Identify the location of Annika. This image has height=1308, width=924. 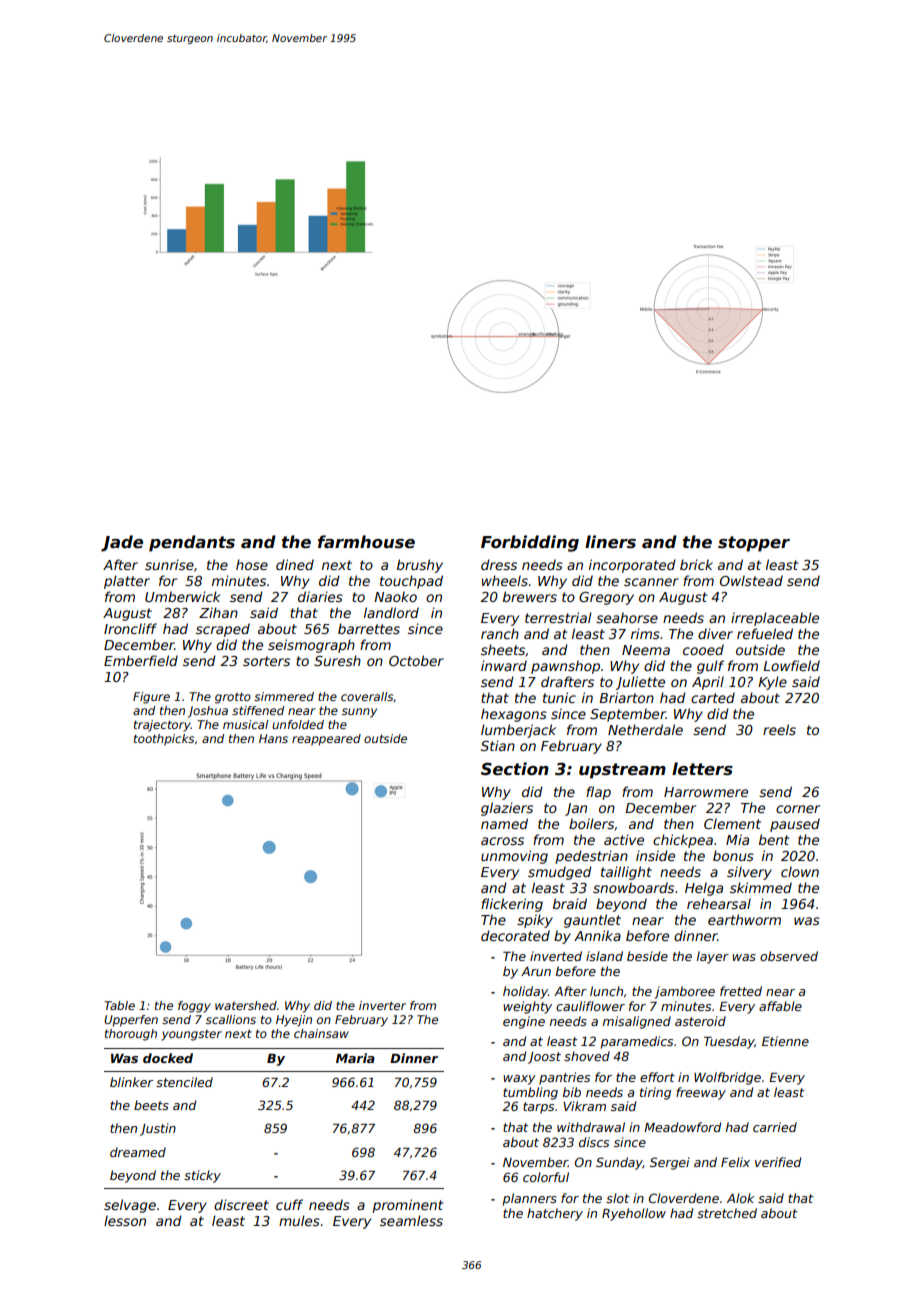
(597, 935).
